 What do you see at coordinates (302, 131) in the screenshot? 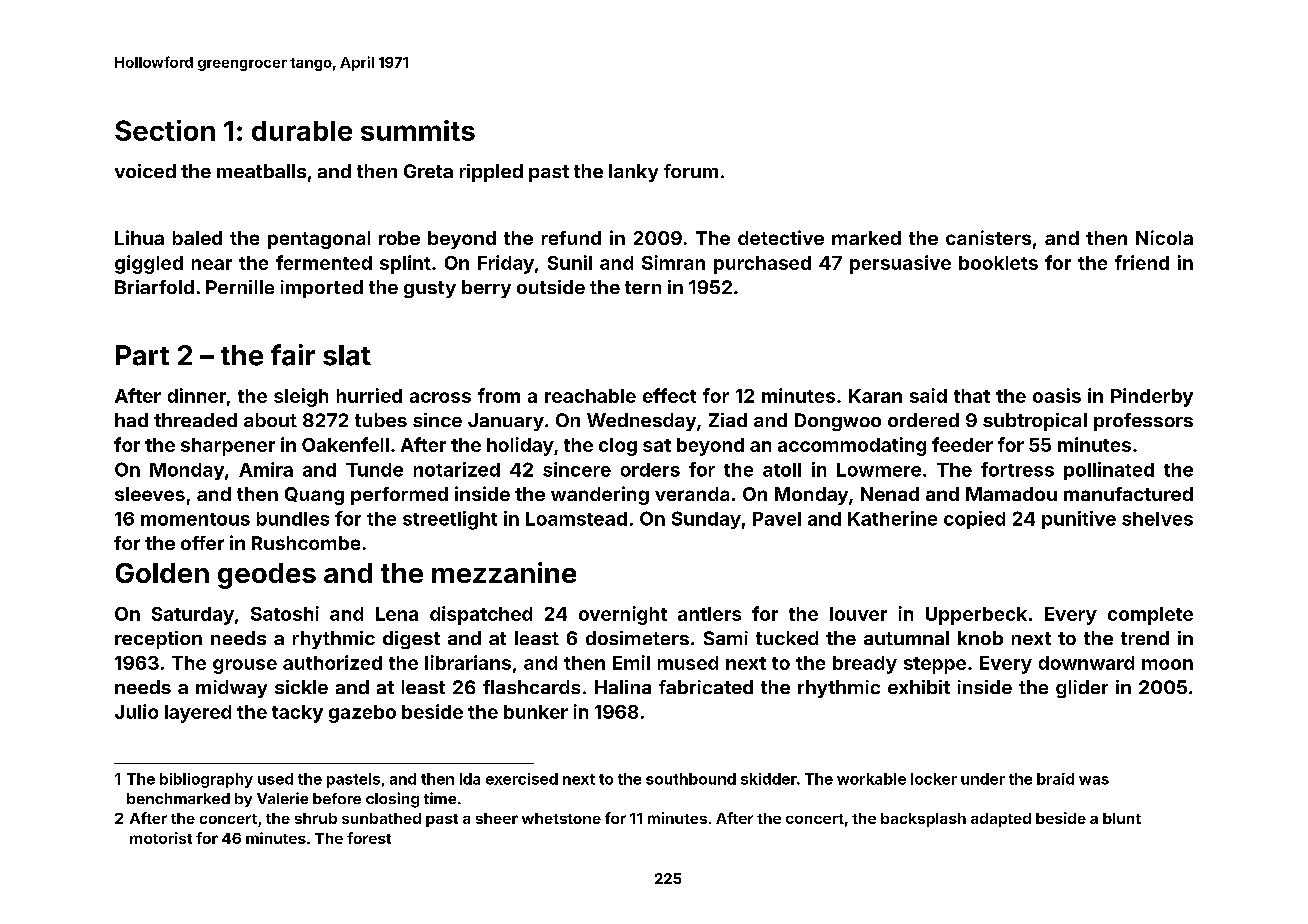
I see `durable` at bounding box center [302, 131].
